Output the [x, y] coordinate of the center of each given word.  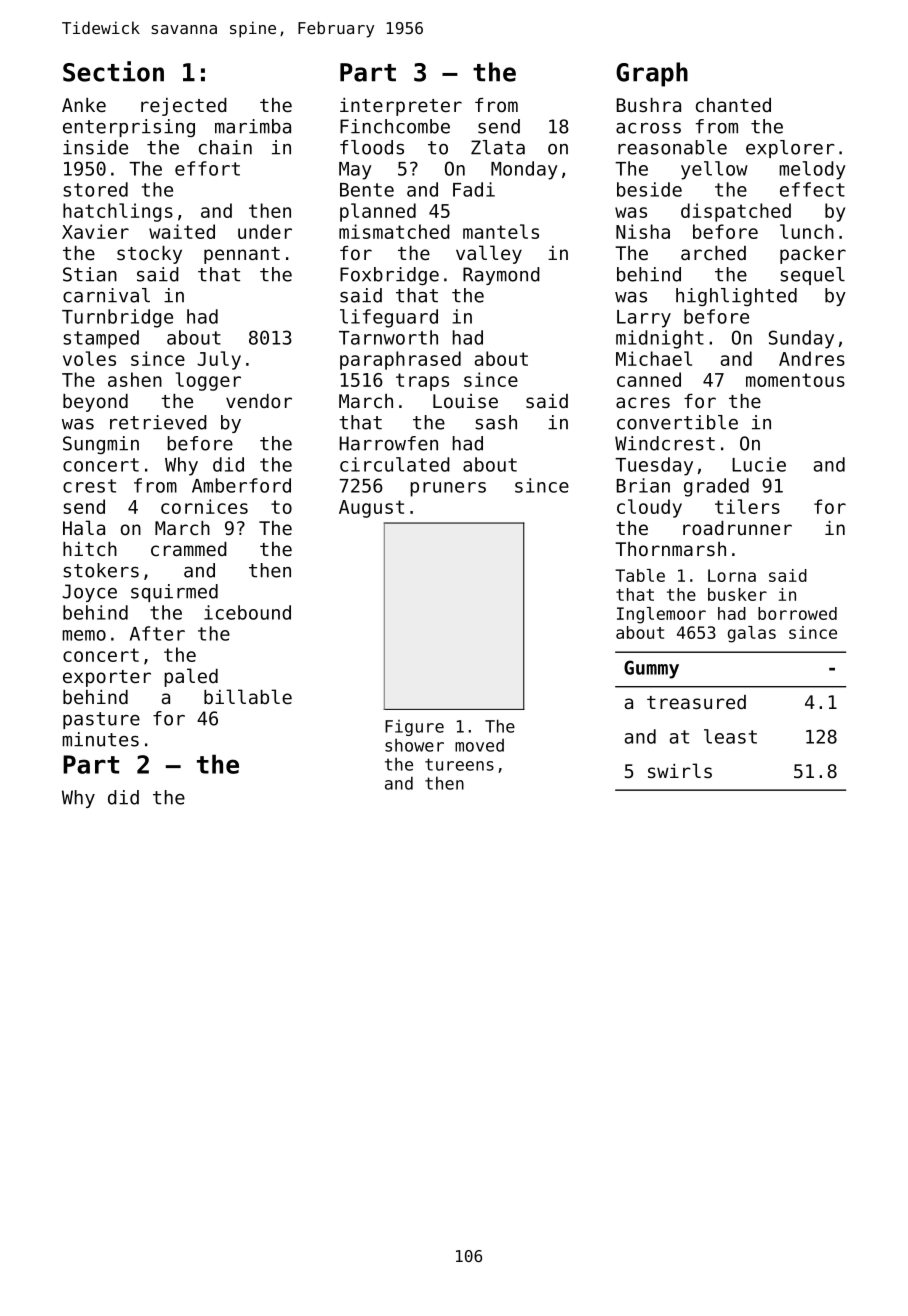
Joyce [89, 593]
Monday [524, 170]
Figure [414, 728]
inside [95, 147]
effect [812, 189]
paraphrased [400, 360]
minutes [100, 739]
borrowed [797, 613]
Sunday [801, 339]
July [219, 360]
